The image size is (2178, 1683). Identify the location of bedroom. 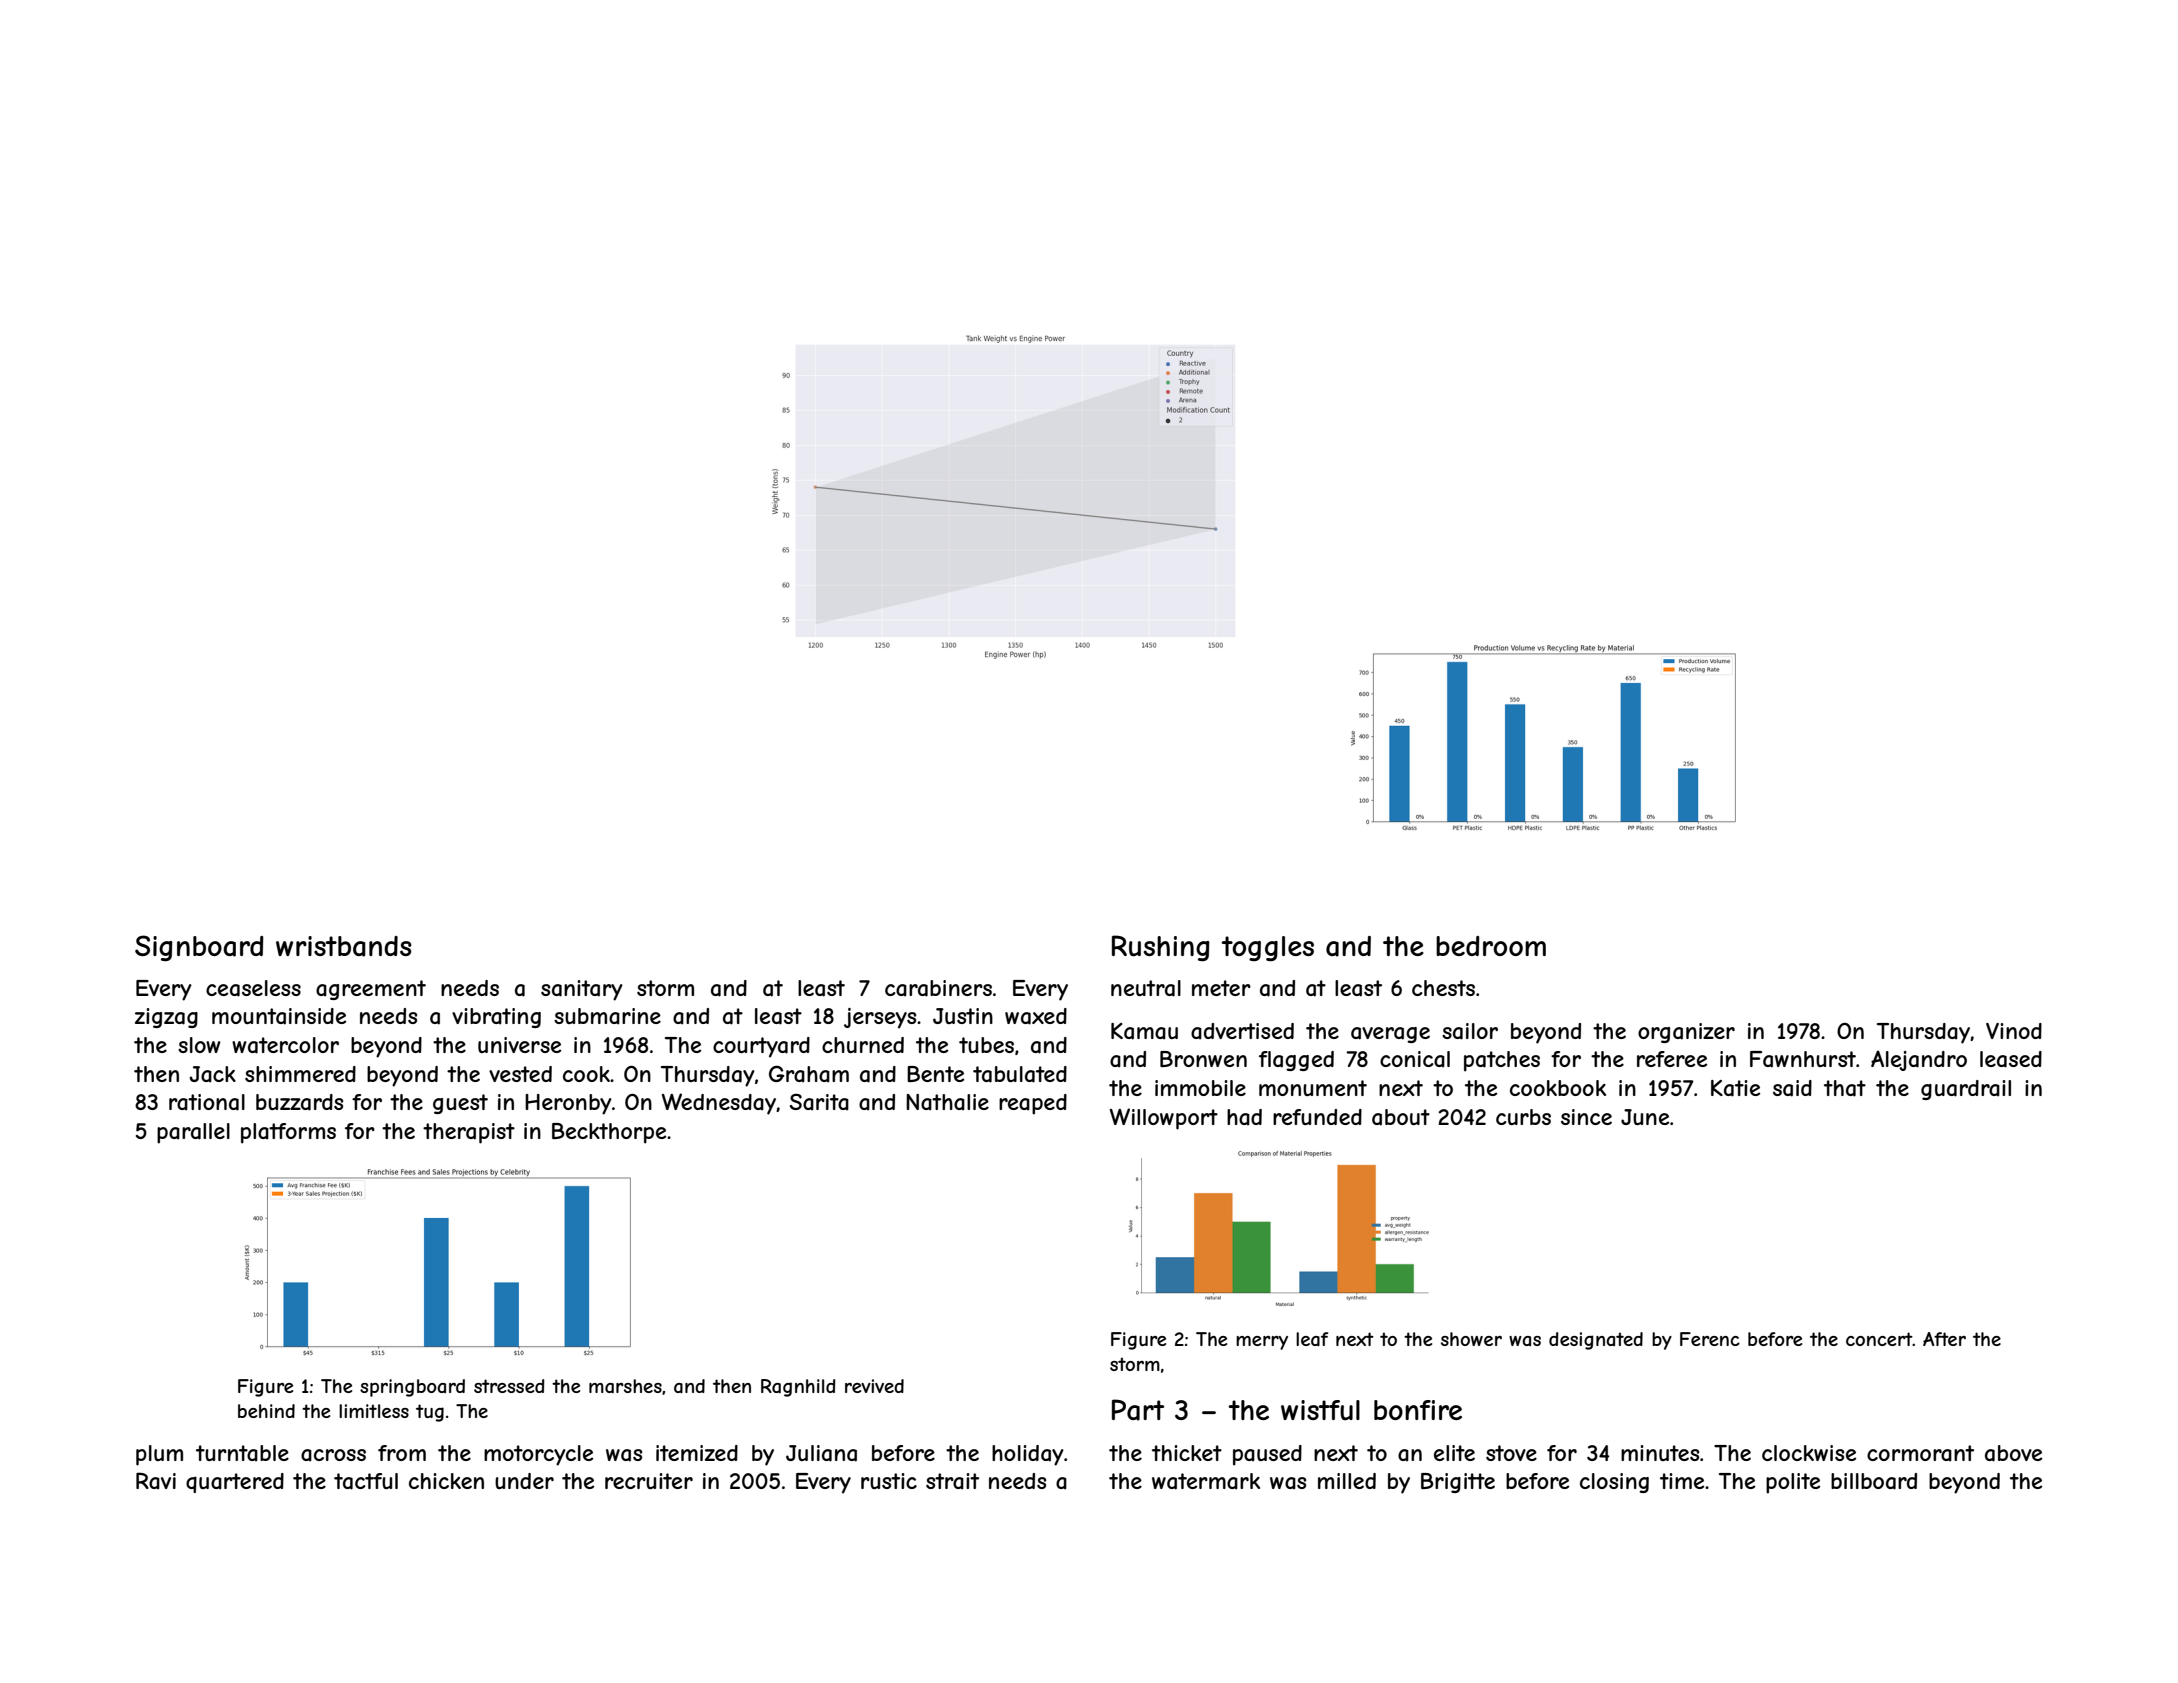
(1491, 946).
